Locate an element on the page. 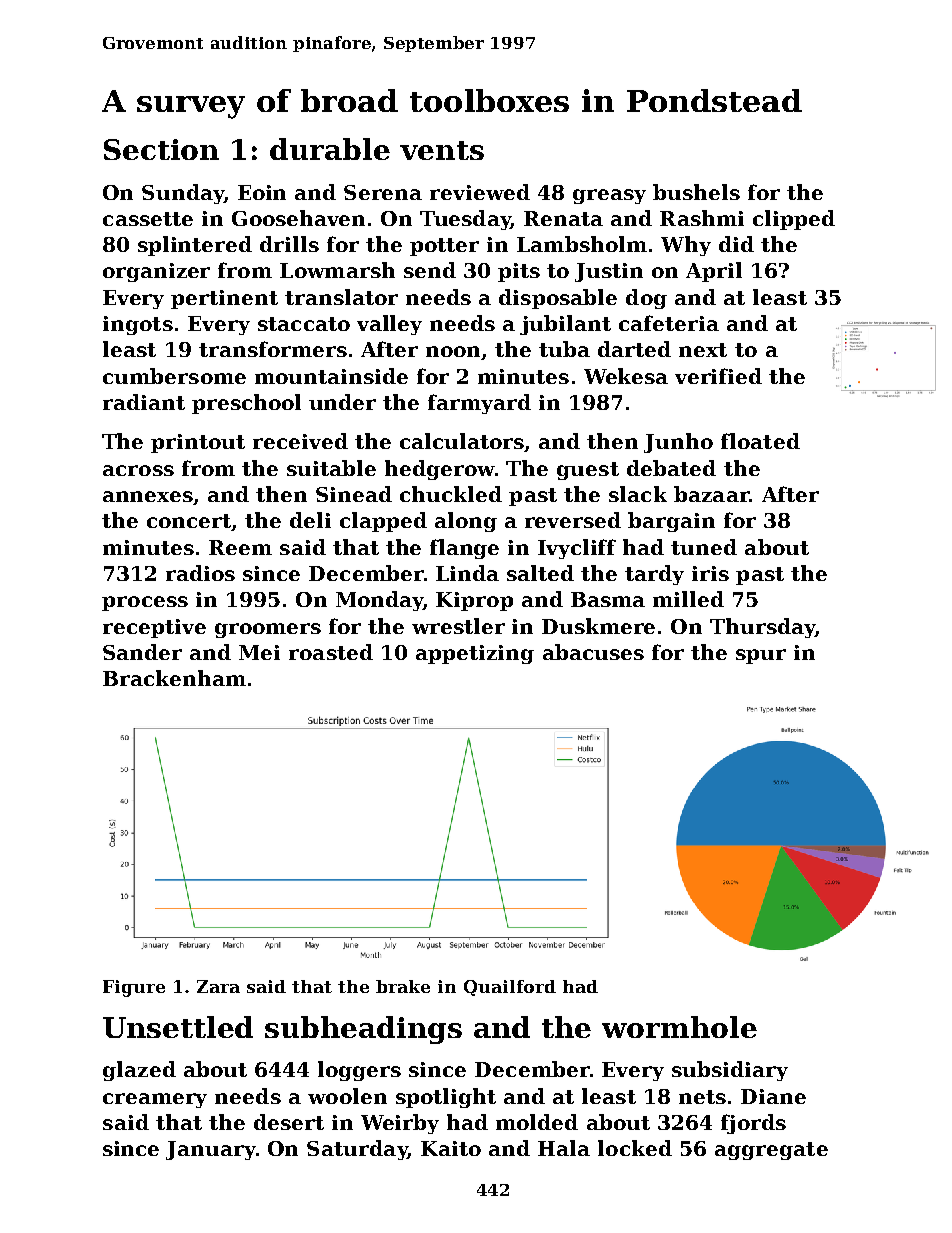 This page has height=1233, width=952. durable is located at coordinates (330, 149).
